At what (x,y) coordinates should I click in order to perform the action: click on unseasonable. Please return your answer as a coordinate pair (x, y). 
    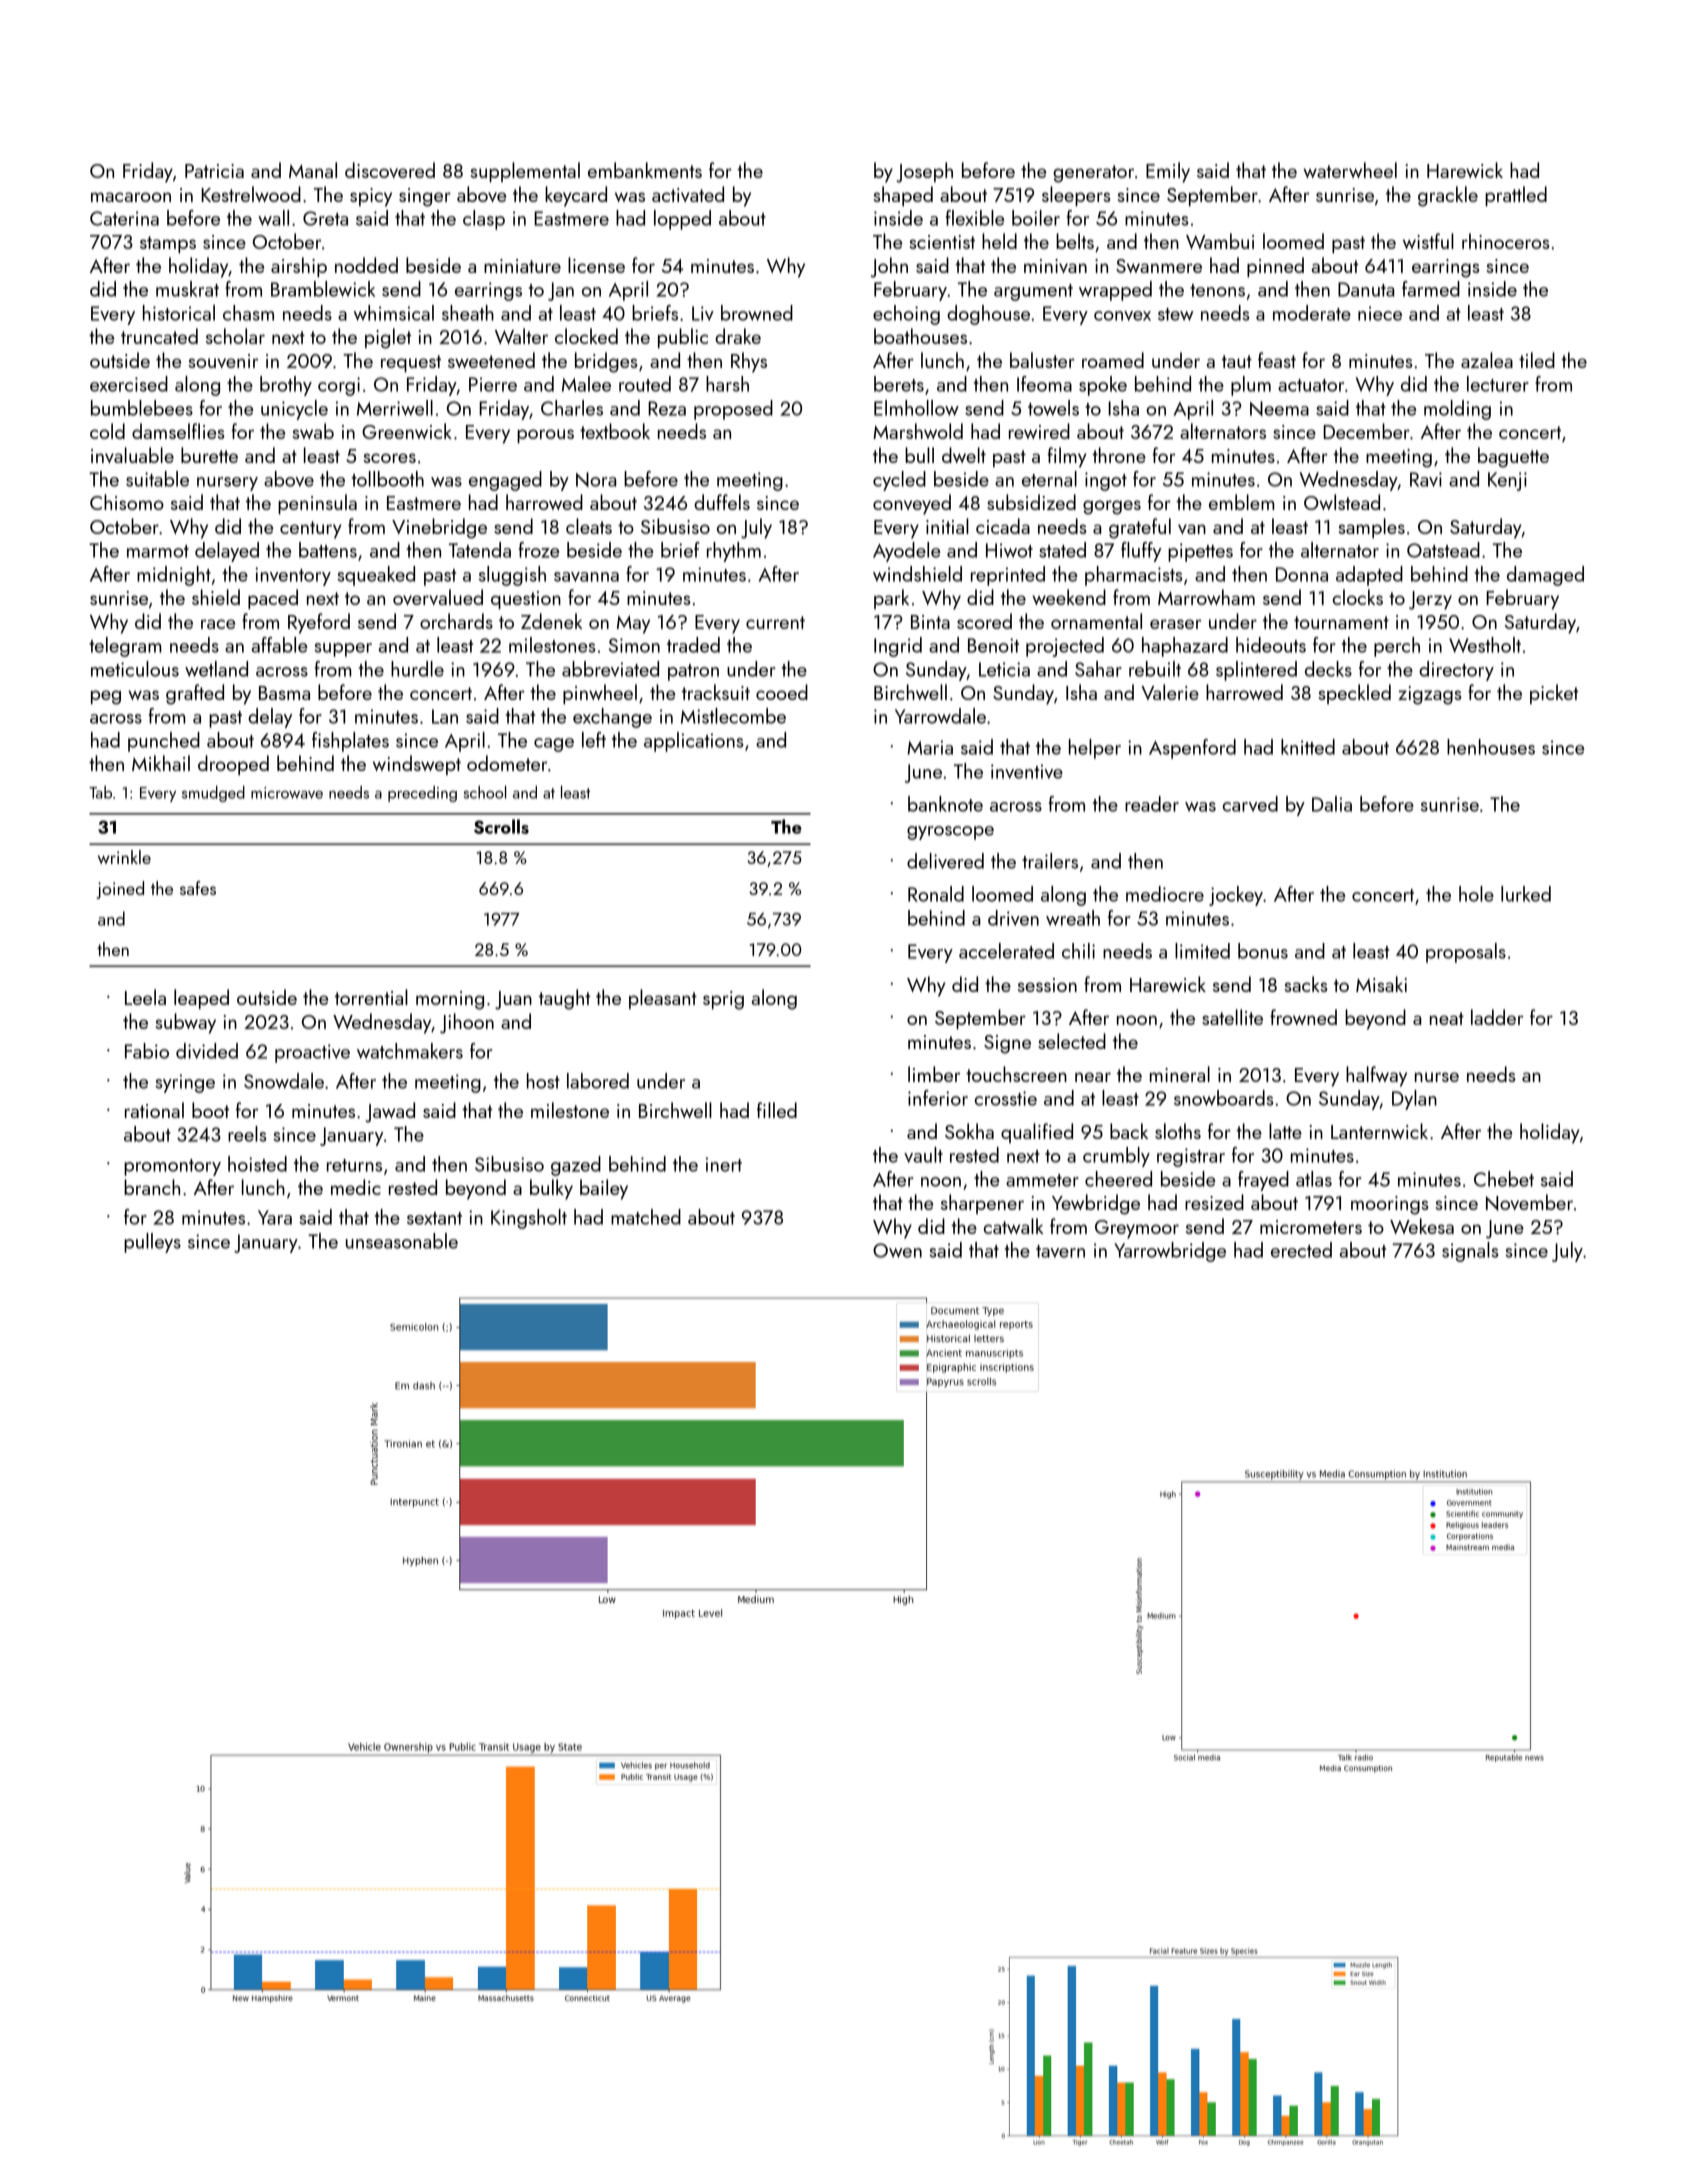
    Looking at the image, I should click on (402, 1241).
